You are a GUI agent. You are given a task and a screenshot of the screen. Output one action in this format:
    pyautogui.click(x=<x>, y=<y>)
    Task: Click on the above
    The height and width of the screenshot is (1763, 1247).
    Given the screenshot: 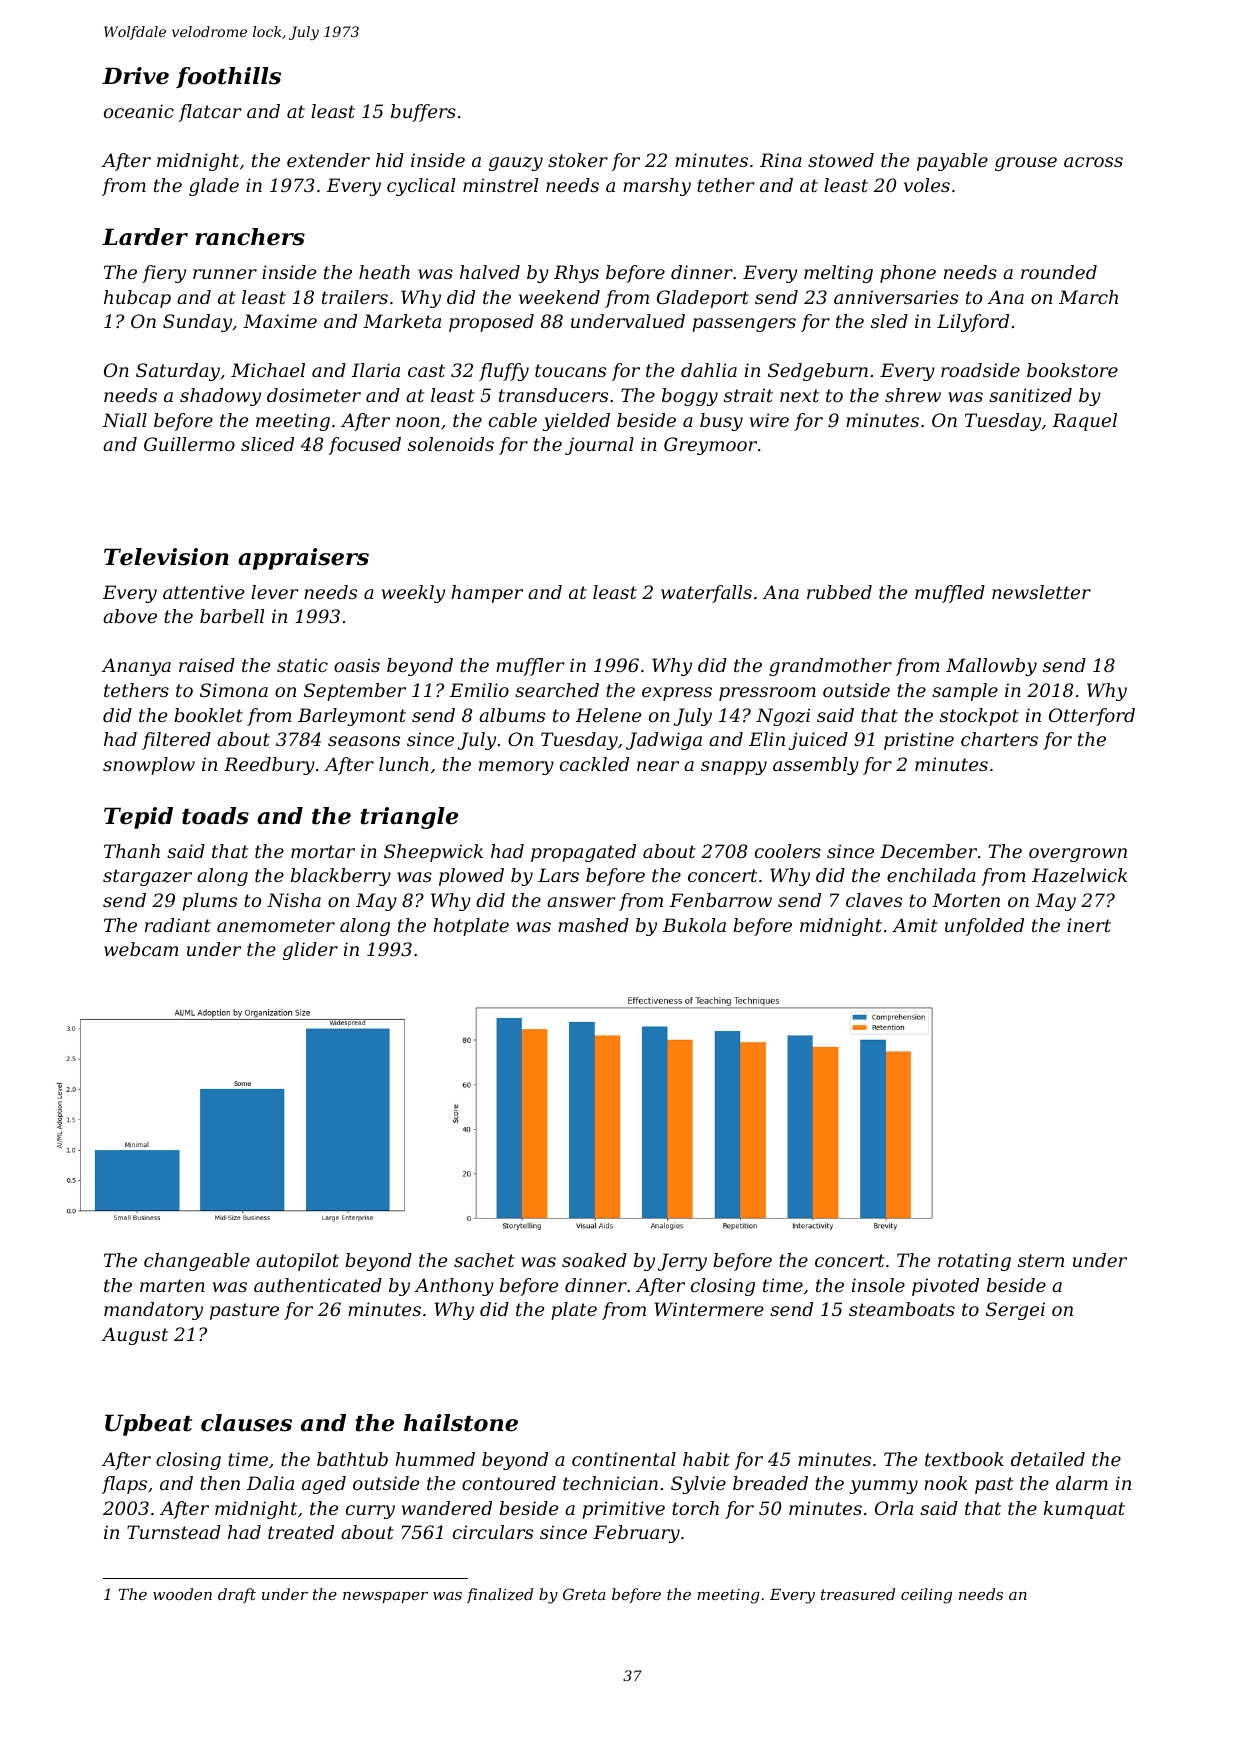 What is the action you would take?
    pyautogui.click(x=130, y=616)
